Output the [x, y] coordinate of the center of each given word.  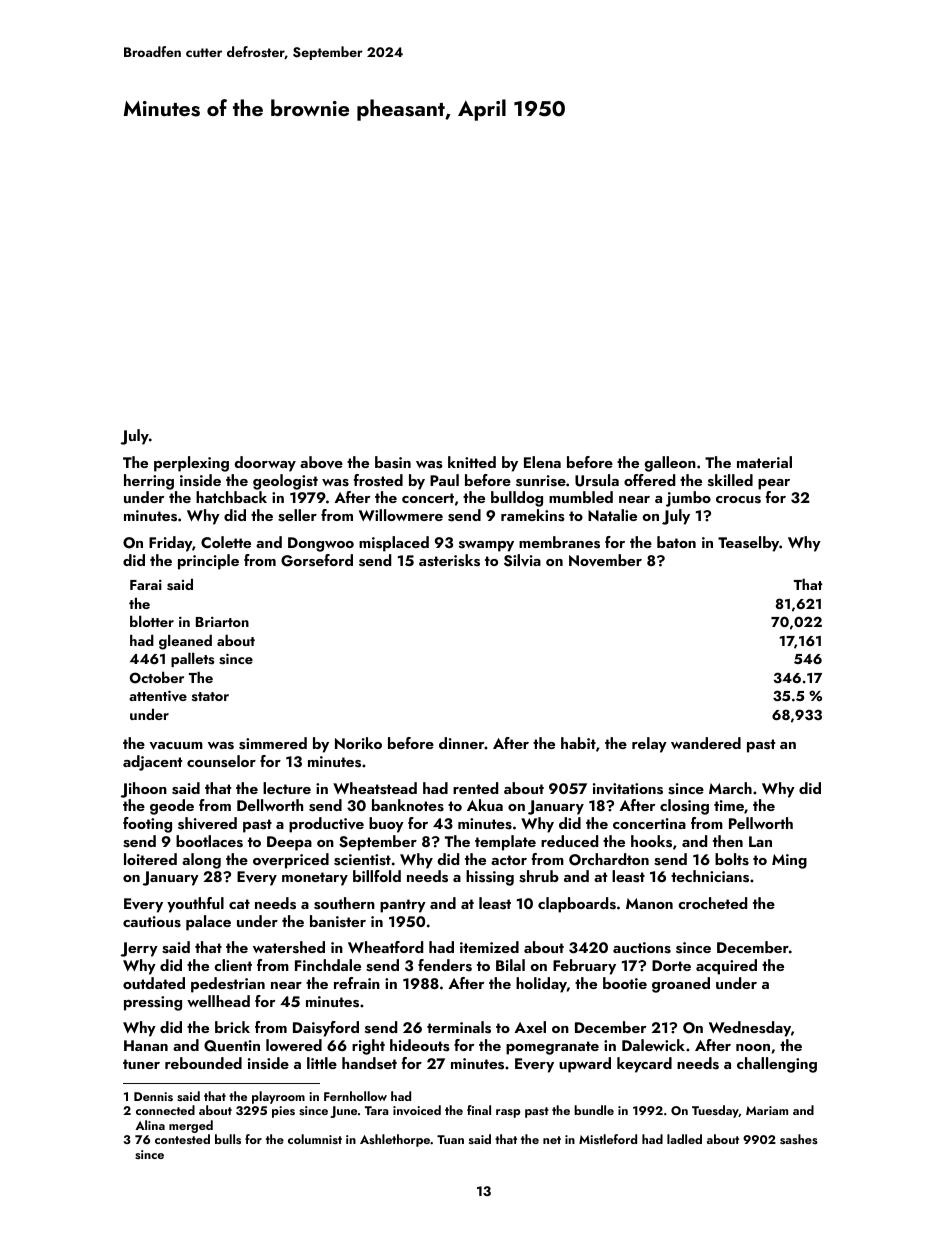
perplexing [191, 464]
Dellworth [270, 805]
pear [774, 484]
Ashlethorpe [395, 1140]
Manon [649, 903]
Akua [485, 805]
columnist [315, 1139]
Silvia [522, 560]
